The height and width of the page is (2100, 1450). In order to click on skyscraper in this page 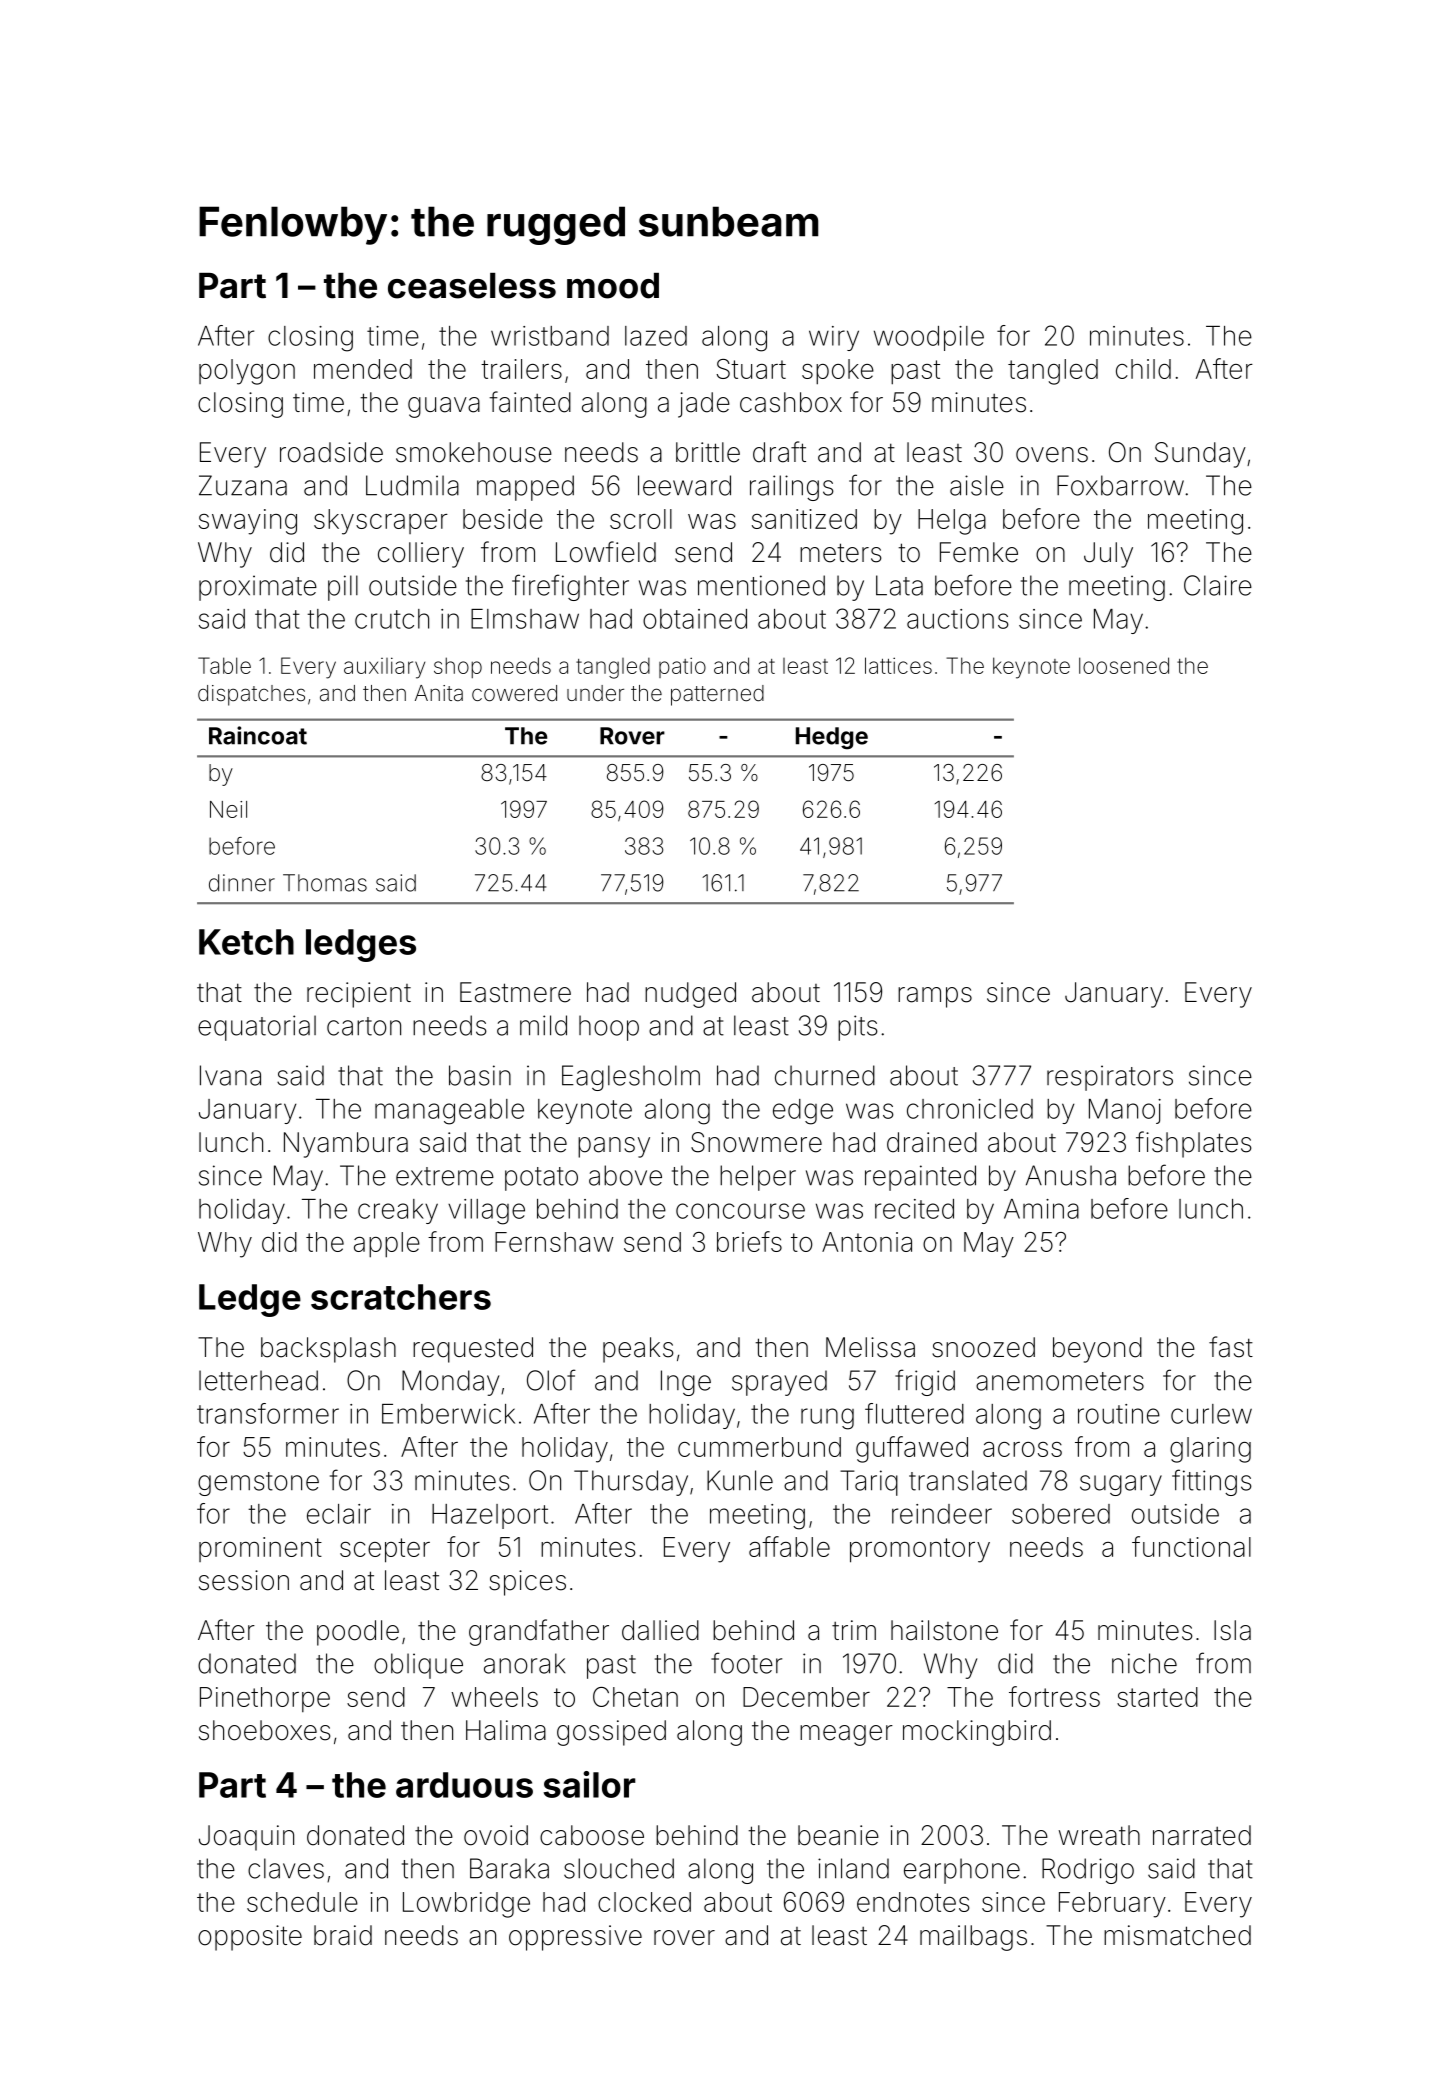, I will do `click(381, 522)`.
